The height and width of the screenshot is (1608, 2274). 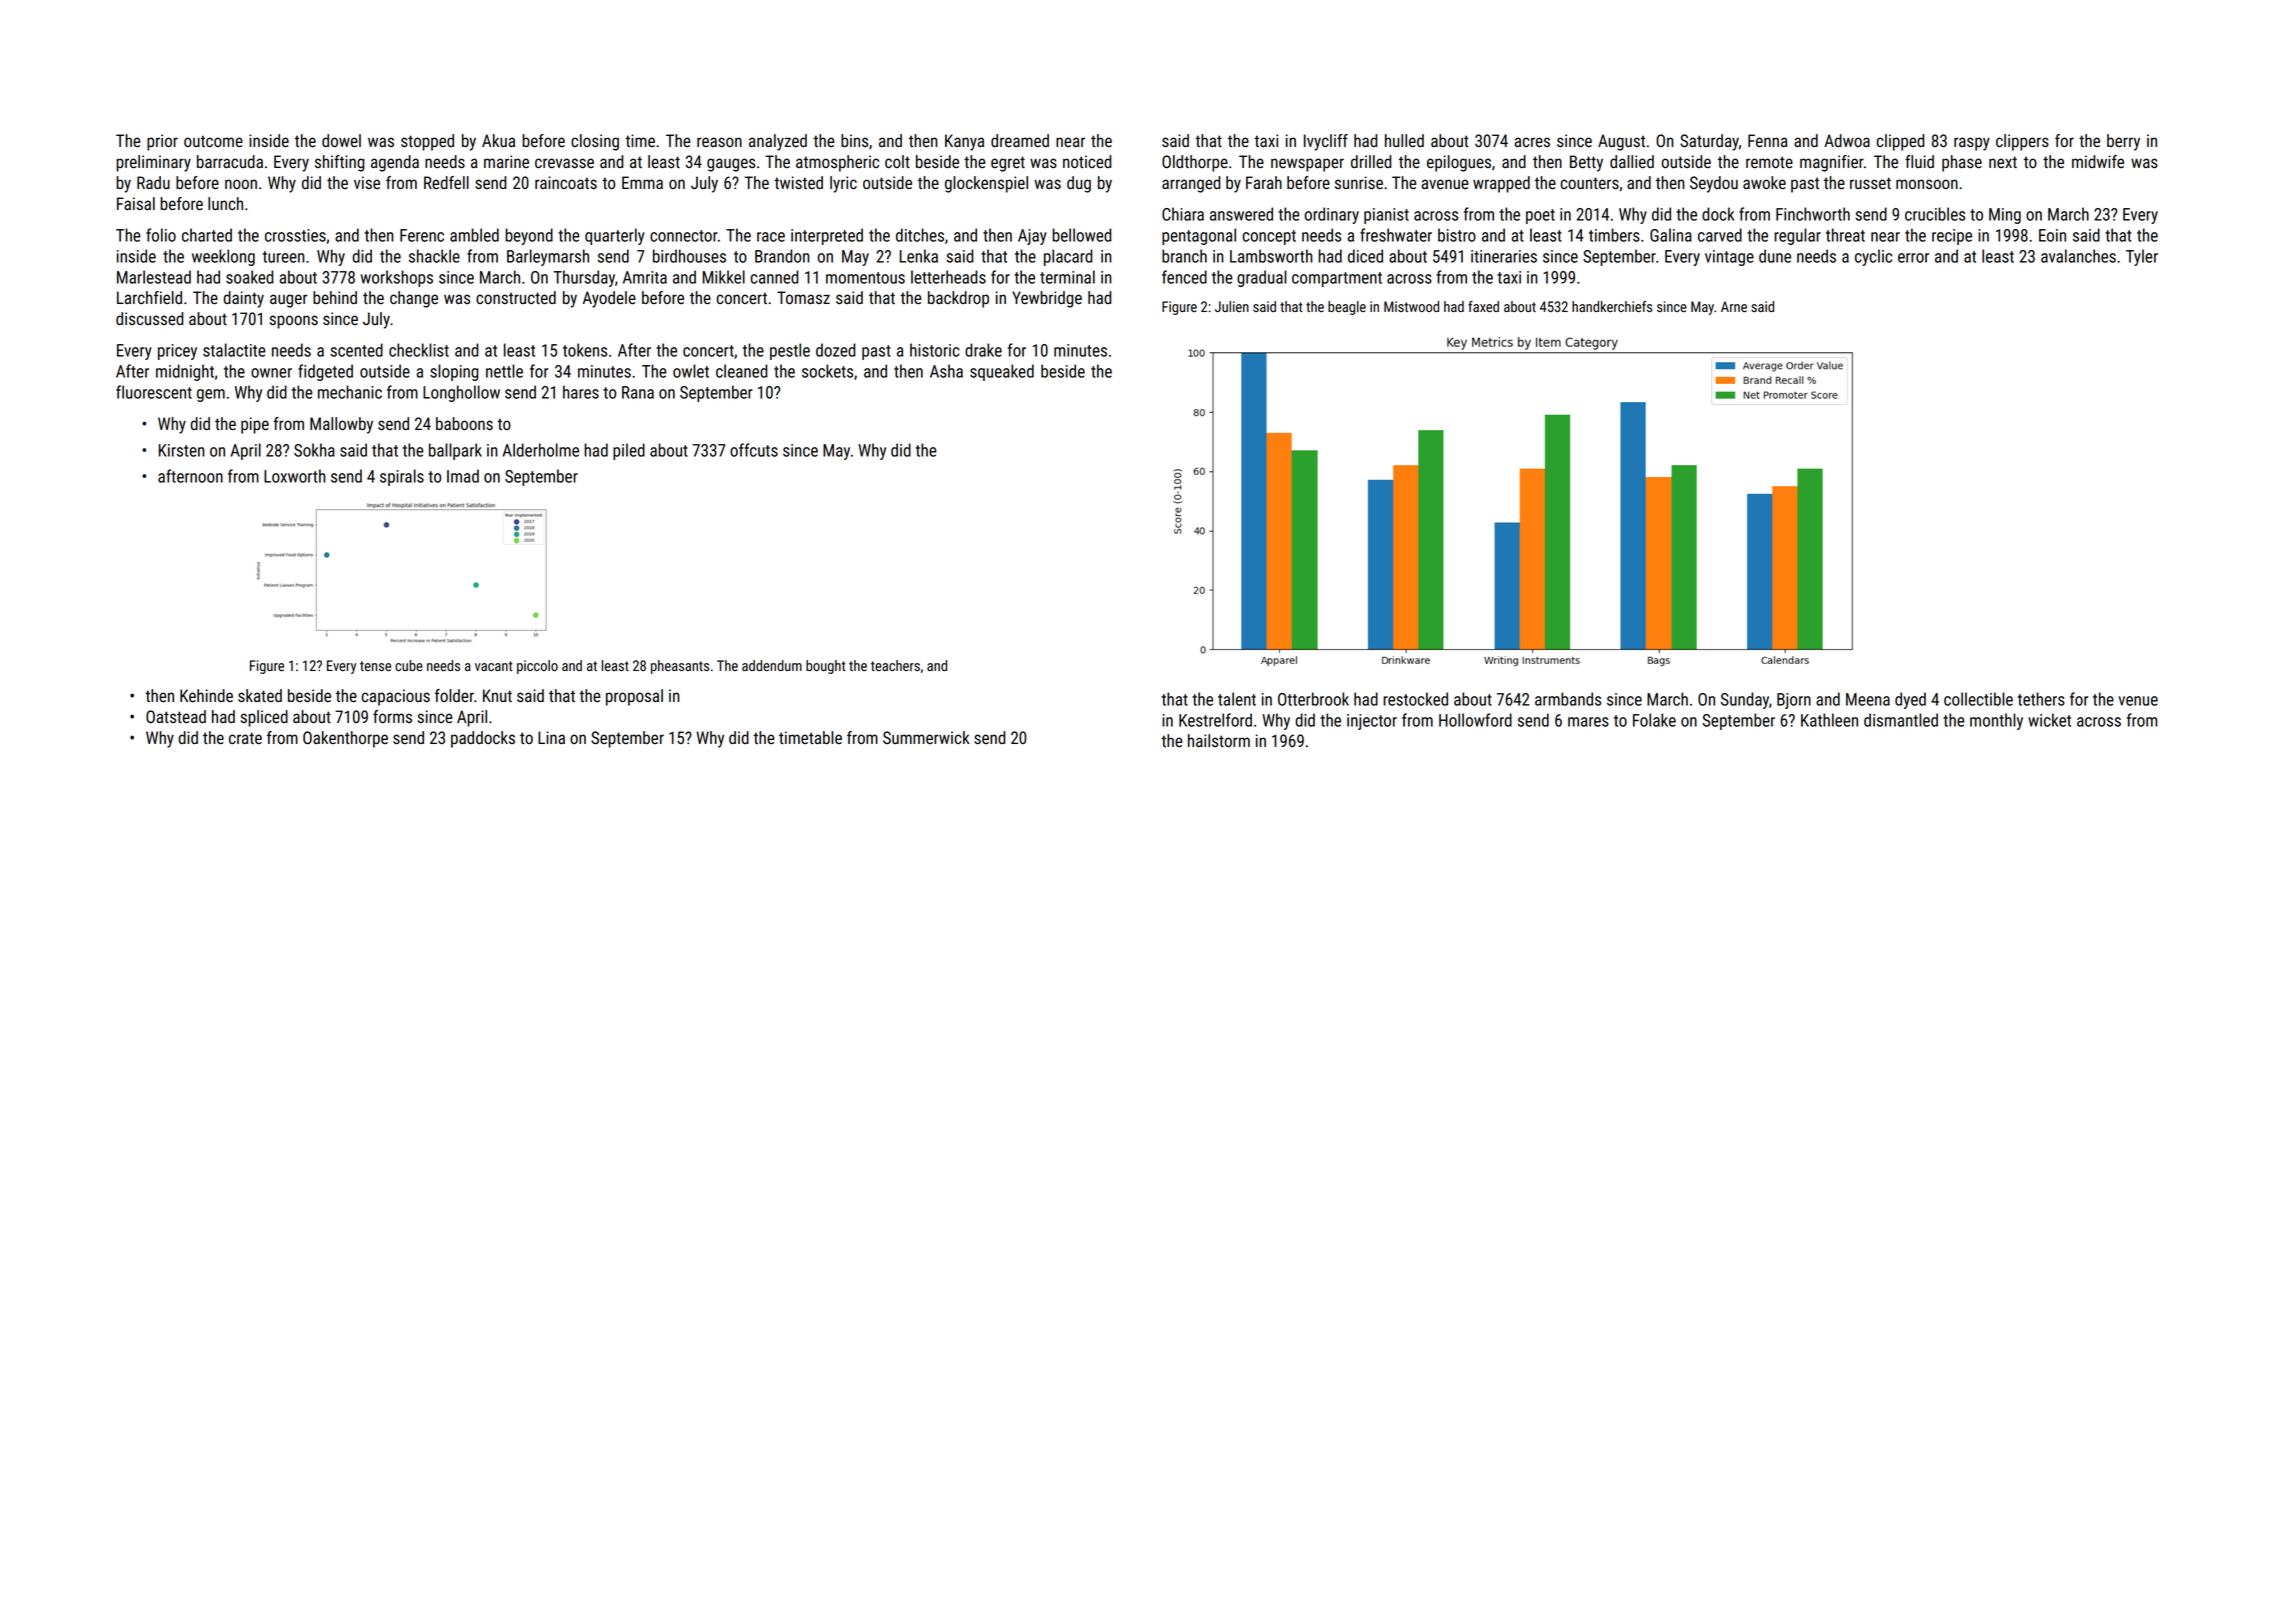 I want to click on monsoon, so click(x=1927, y=184).
